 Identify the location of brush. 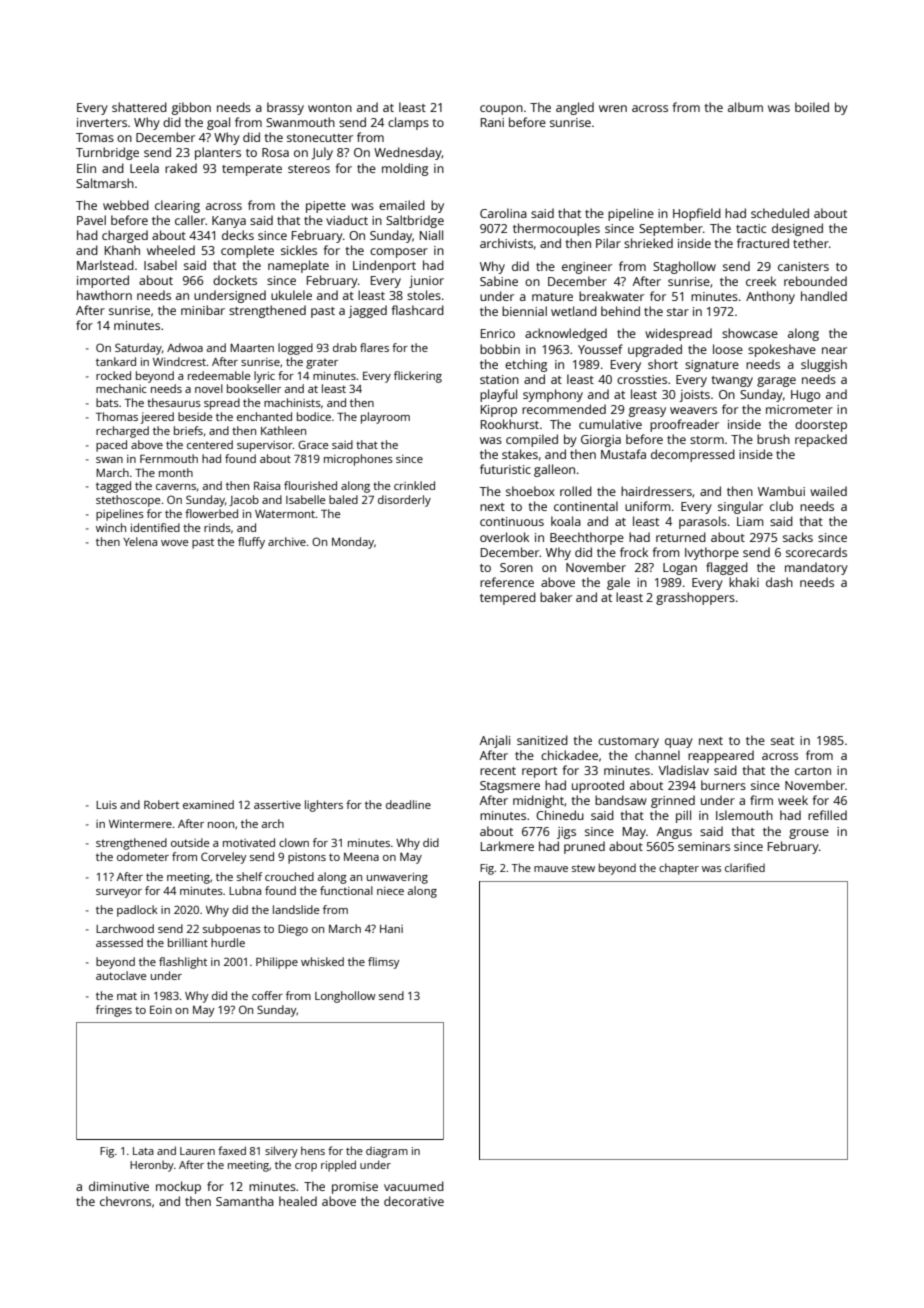
(773, 439).
